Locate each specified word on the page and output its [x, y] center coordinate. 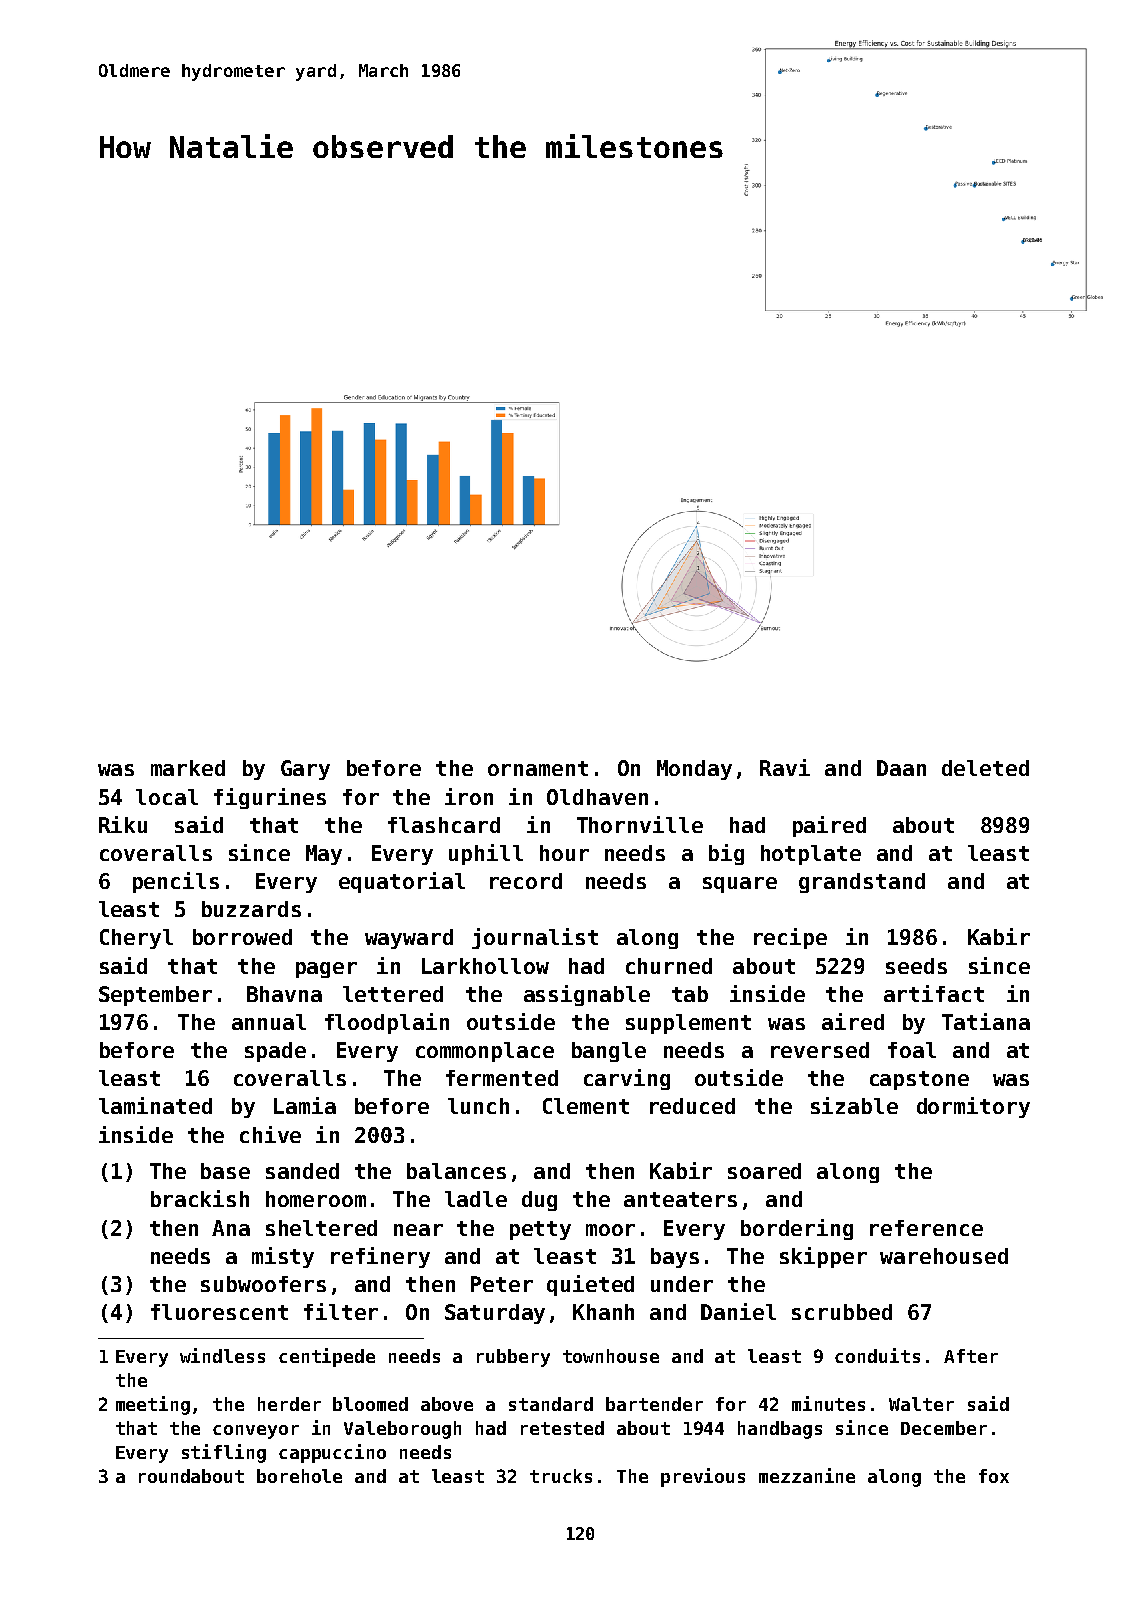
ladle [476, 1199]
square [740, 885]
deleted [985, 768]
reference [926, 1228]
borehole [299, 1476]
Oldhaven [597, 797]
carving [627, 1079]
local [167, 797]
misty [283, 1257]
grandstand [862, 883]
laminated [155, 1105]
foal [912, 1050]
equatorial [402, 882]
